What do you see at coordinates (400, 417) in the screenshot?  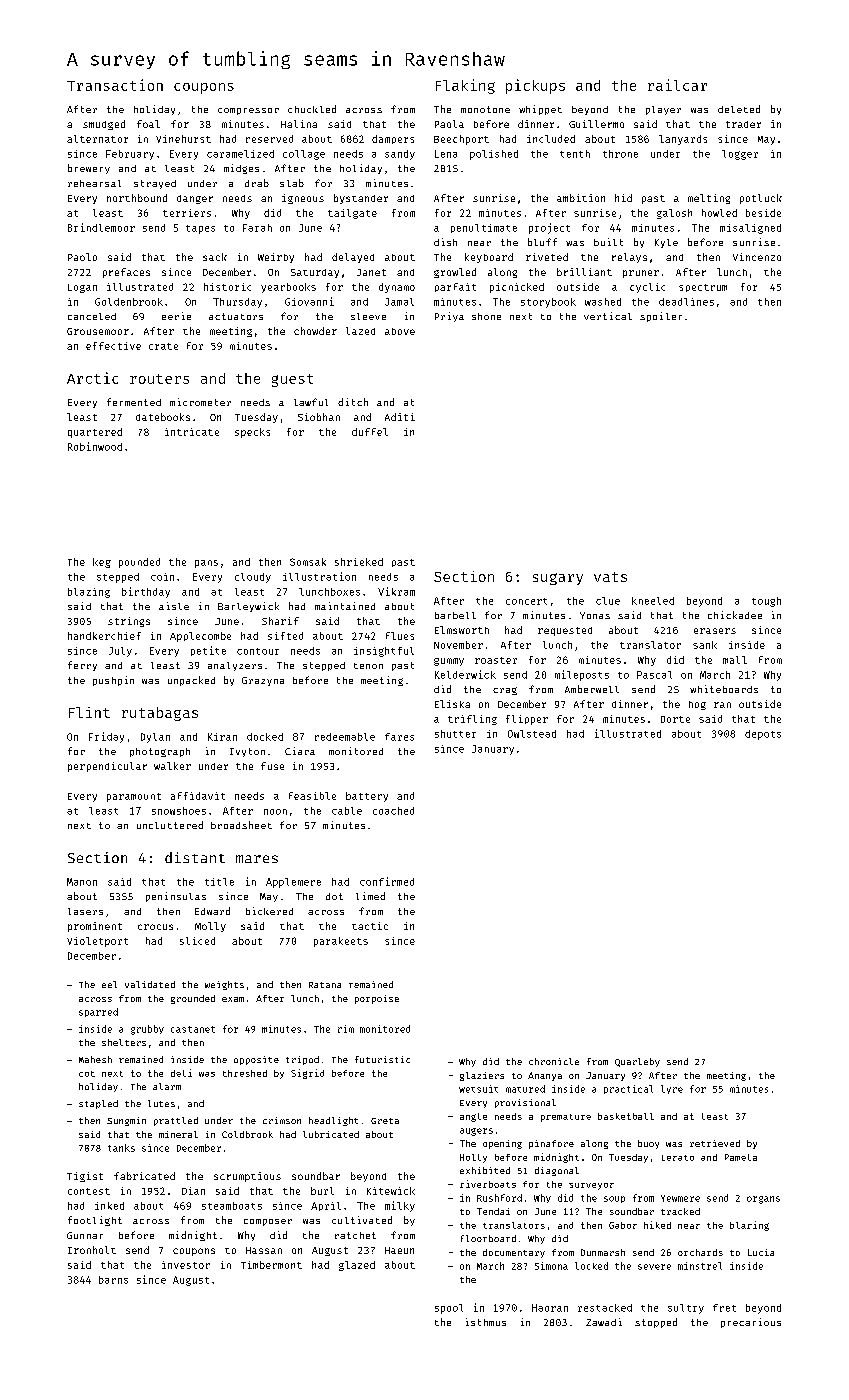 I see `Aditi` at bounding box center [400, 417].
